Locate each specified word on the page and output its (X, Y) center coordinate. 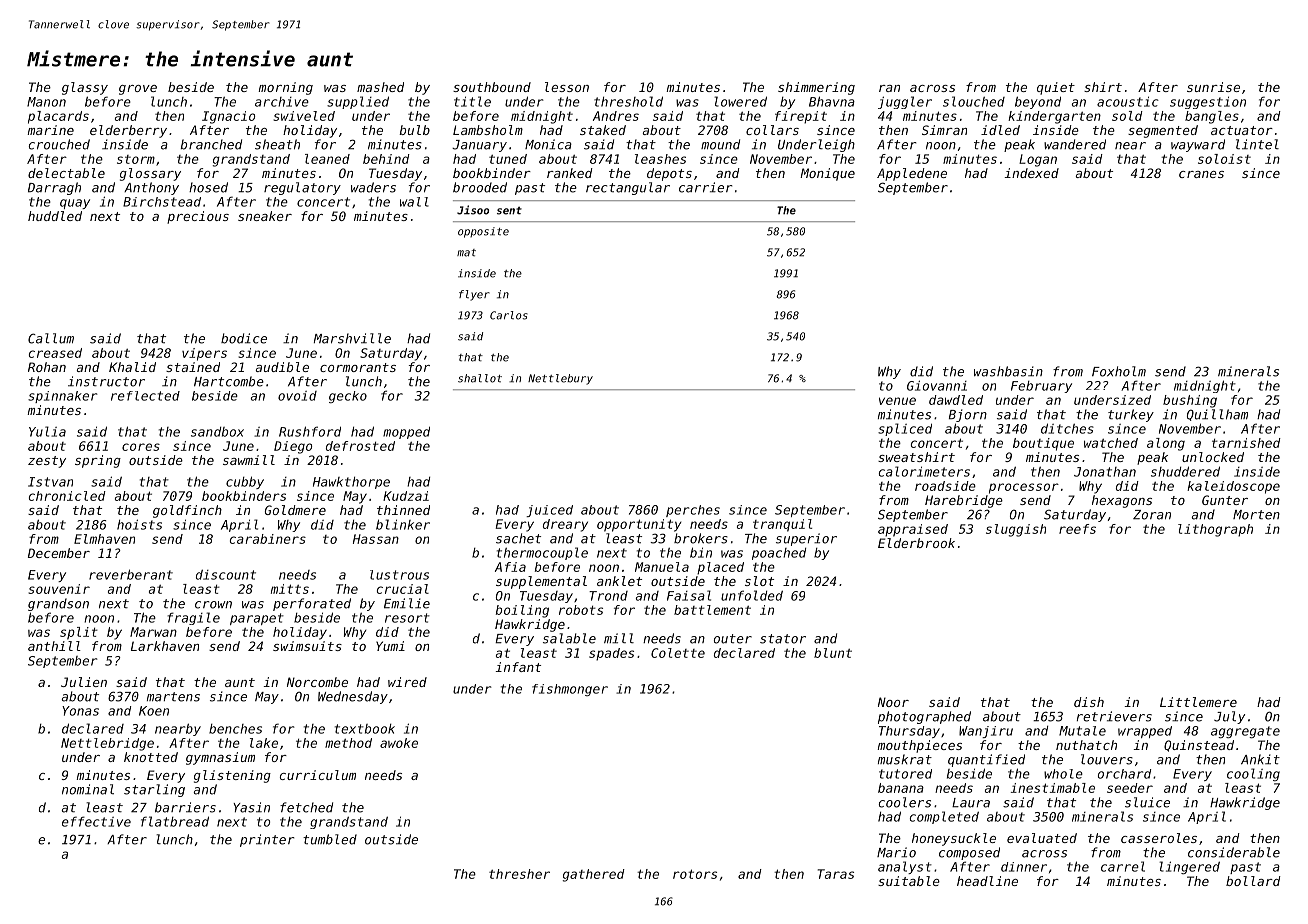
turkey (1131, 415)
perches (693, 511)
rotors (695, 874)
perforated (312, 604)
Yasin (251, 807)
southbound (492, 87)
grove (138, 90)
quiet (1056, 88)
